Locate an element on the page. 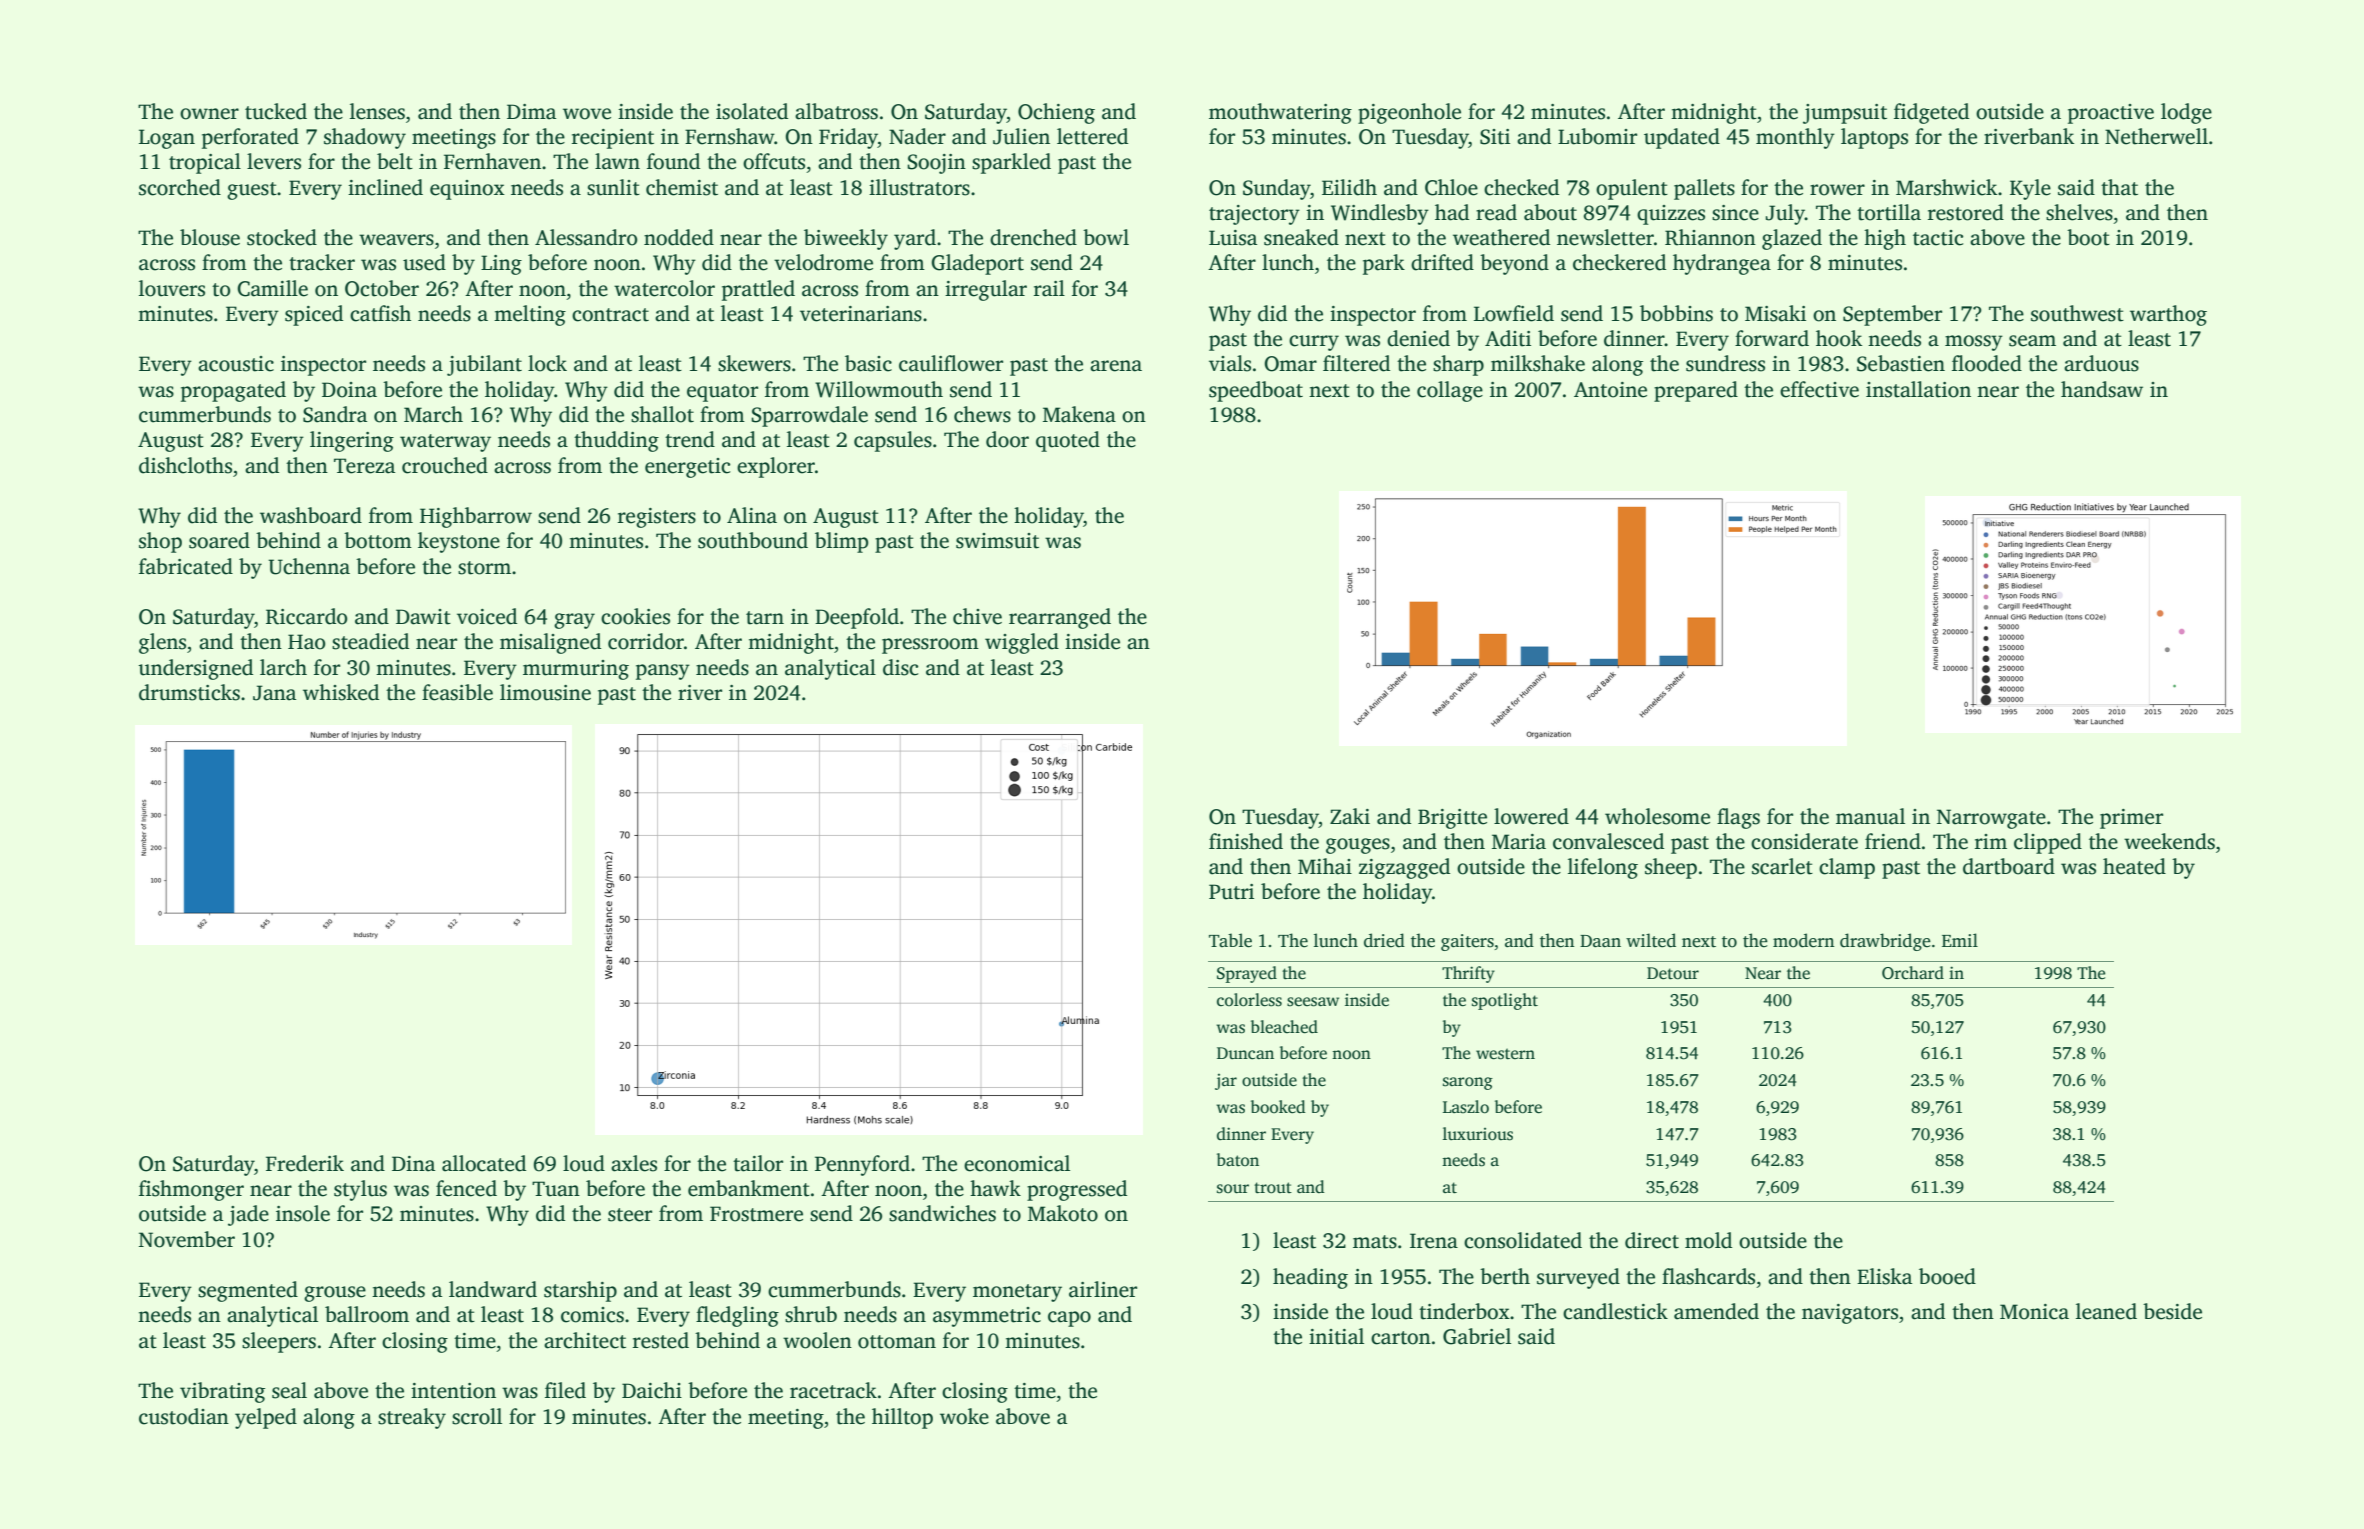  denied is located at coordinates (1418, 338).
